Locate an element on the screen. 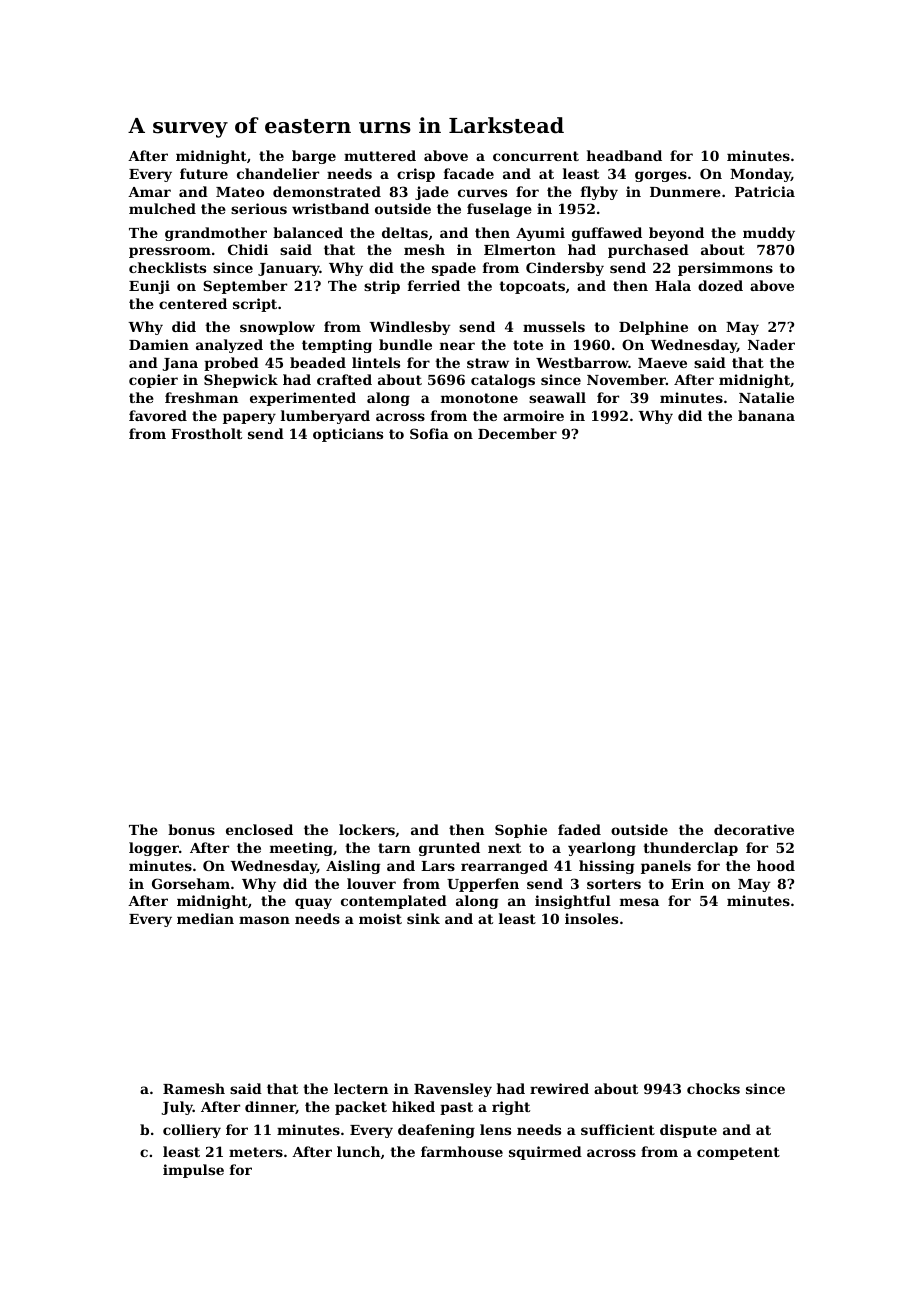  Monday is located at coordinates (760, 175).
